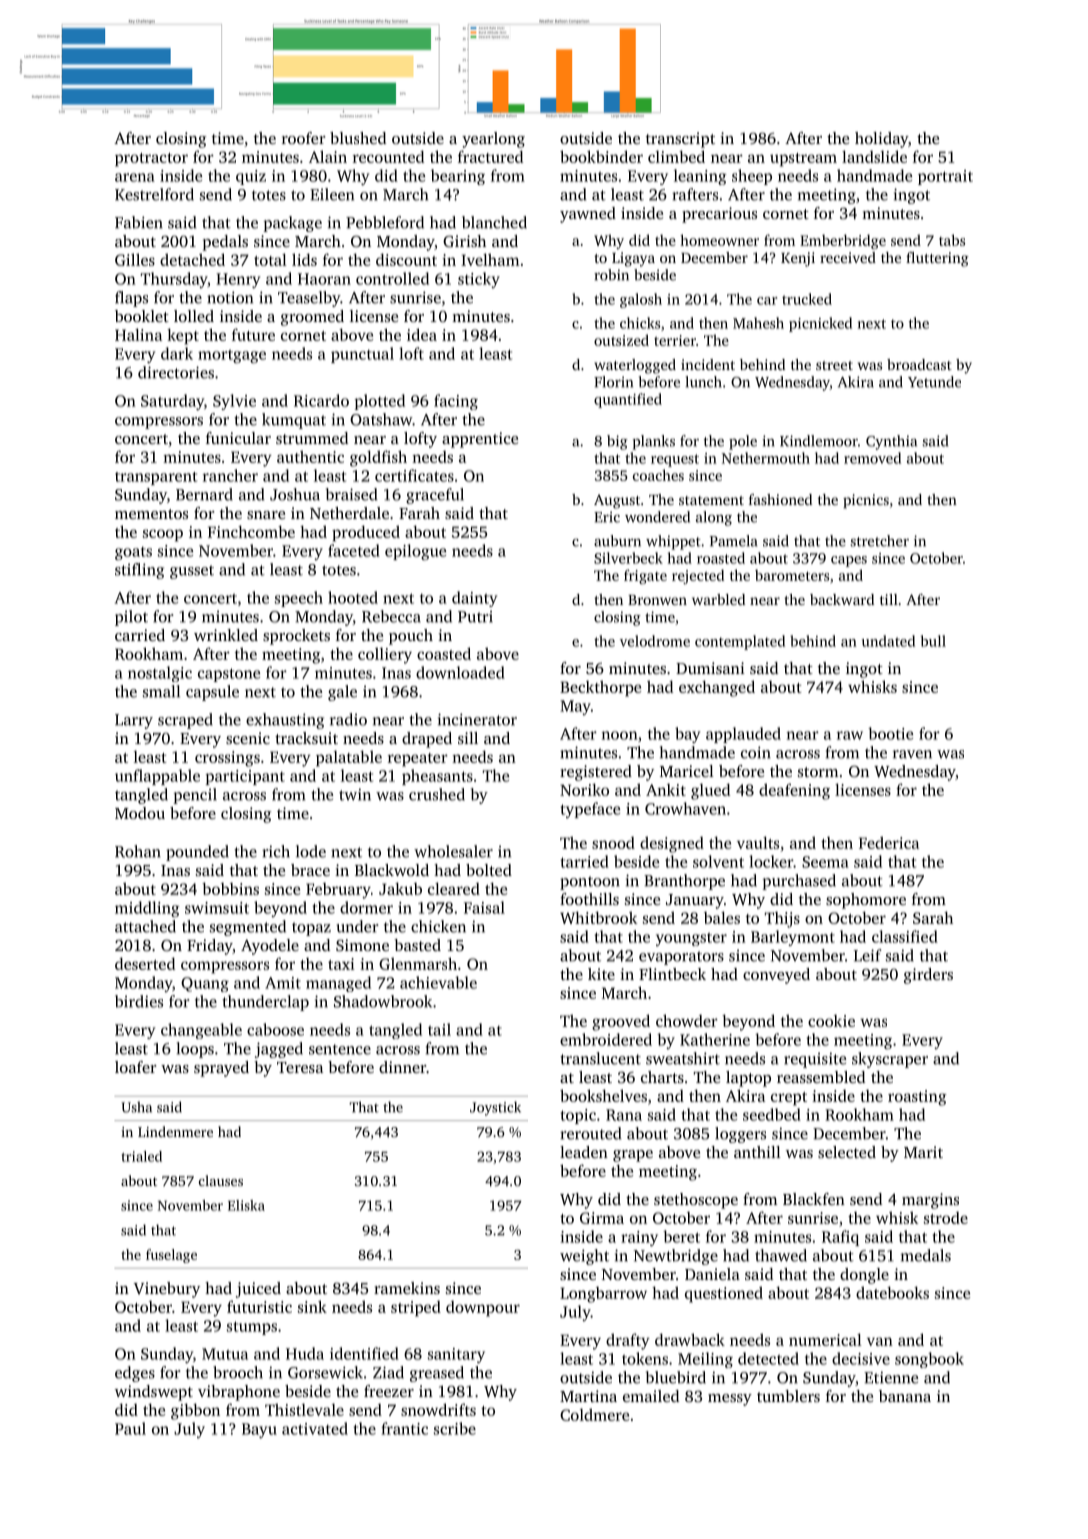 This screenshot has width=1088, height=1539. I want to click on Cynthia, so click(891, 442).
